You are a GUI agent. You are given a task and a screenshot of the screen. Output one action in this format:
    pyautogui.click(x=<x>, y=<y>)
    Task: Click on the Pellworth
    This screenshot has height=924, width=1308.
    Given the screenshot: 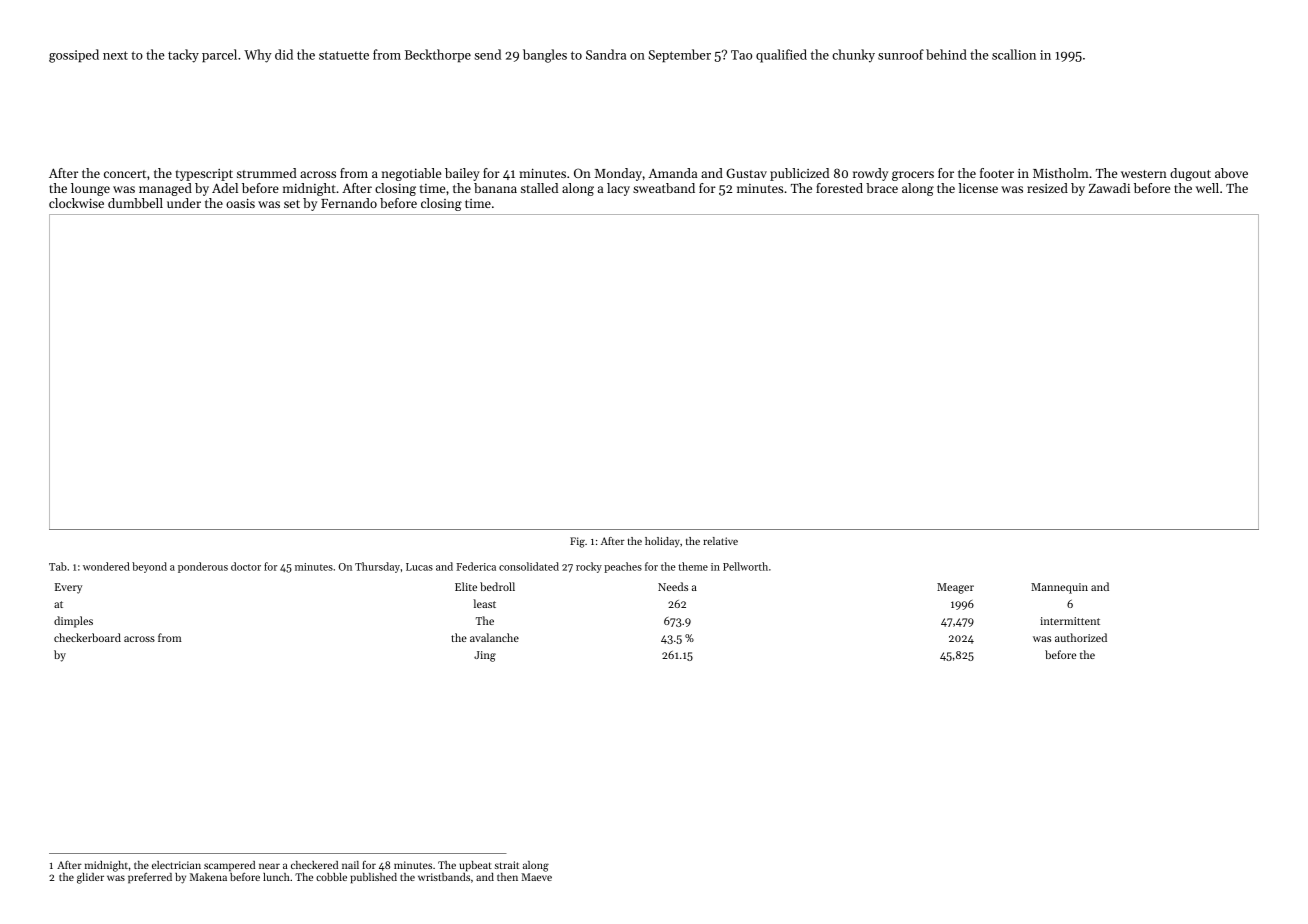 What is the action you would take?
    pyautogui.click(x=745, y=566)
